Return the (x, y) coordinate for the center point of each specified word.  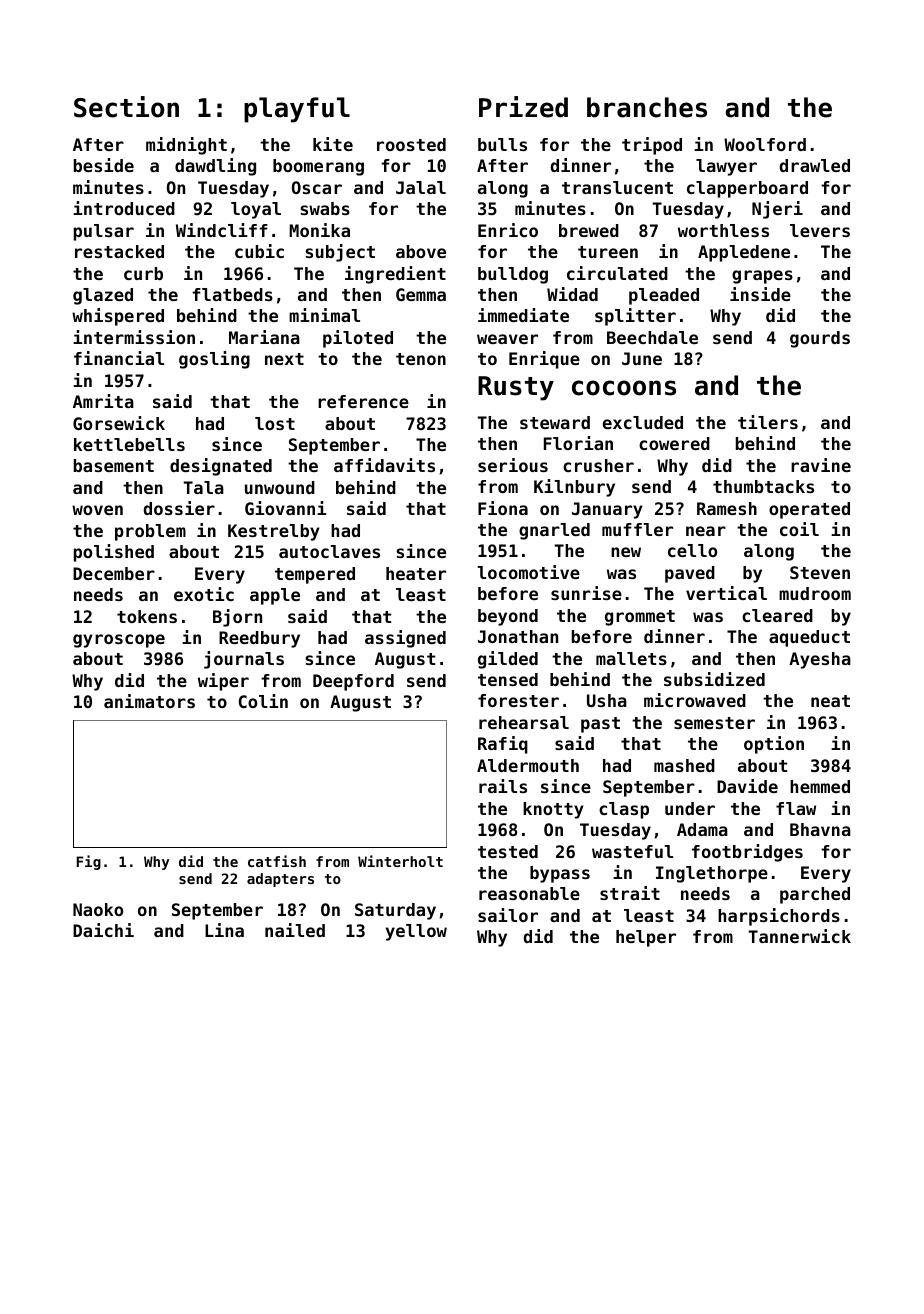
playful (297, 110)
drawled (815, 165)
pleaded (664, 296)
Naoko (98, 909)
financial (119, 358)
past (600, 725)
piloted (358, 339)
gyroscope (119, 641)
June (642, 358)
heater (416, 573)
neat (830, 701)
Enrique (544, 360)
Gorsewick (119, 423)
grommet (640, 618)
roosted (411, 144)
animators (149, 701)
